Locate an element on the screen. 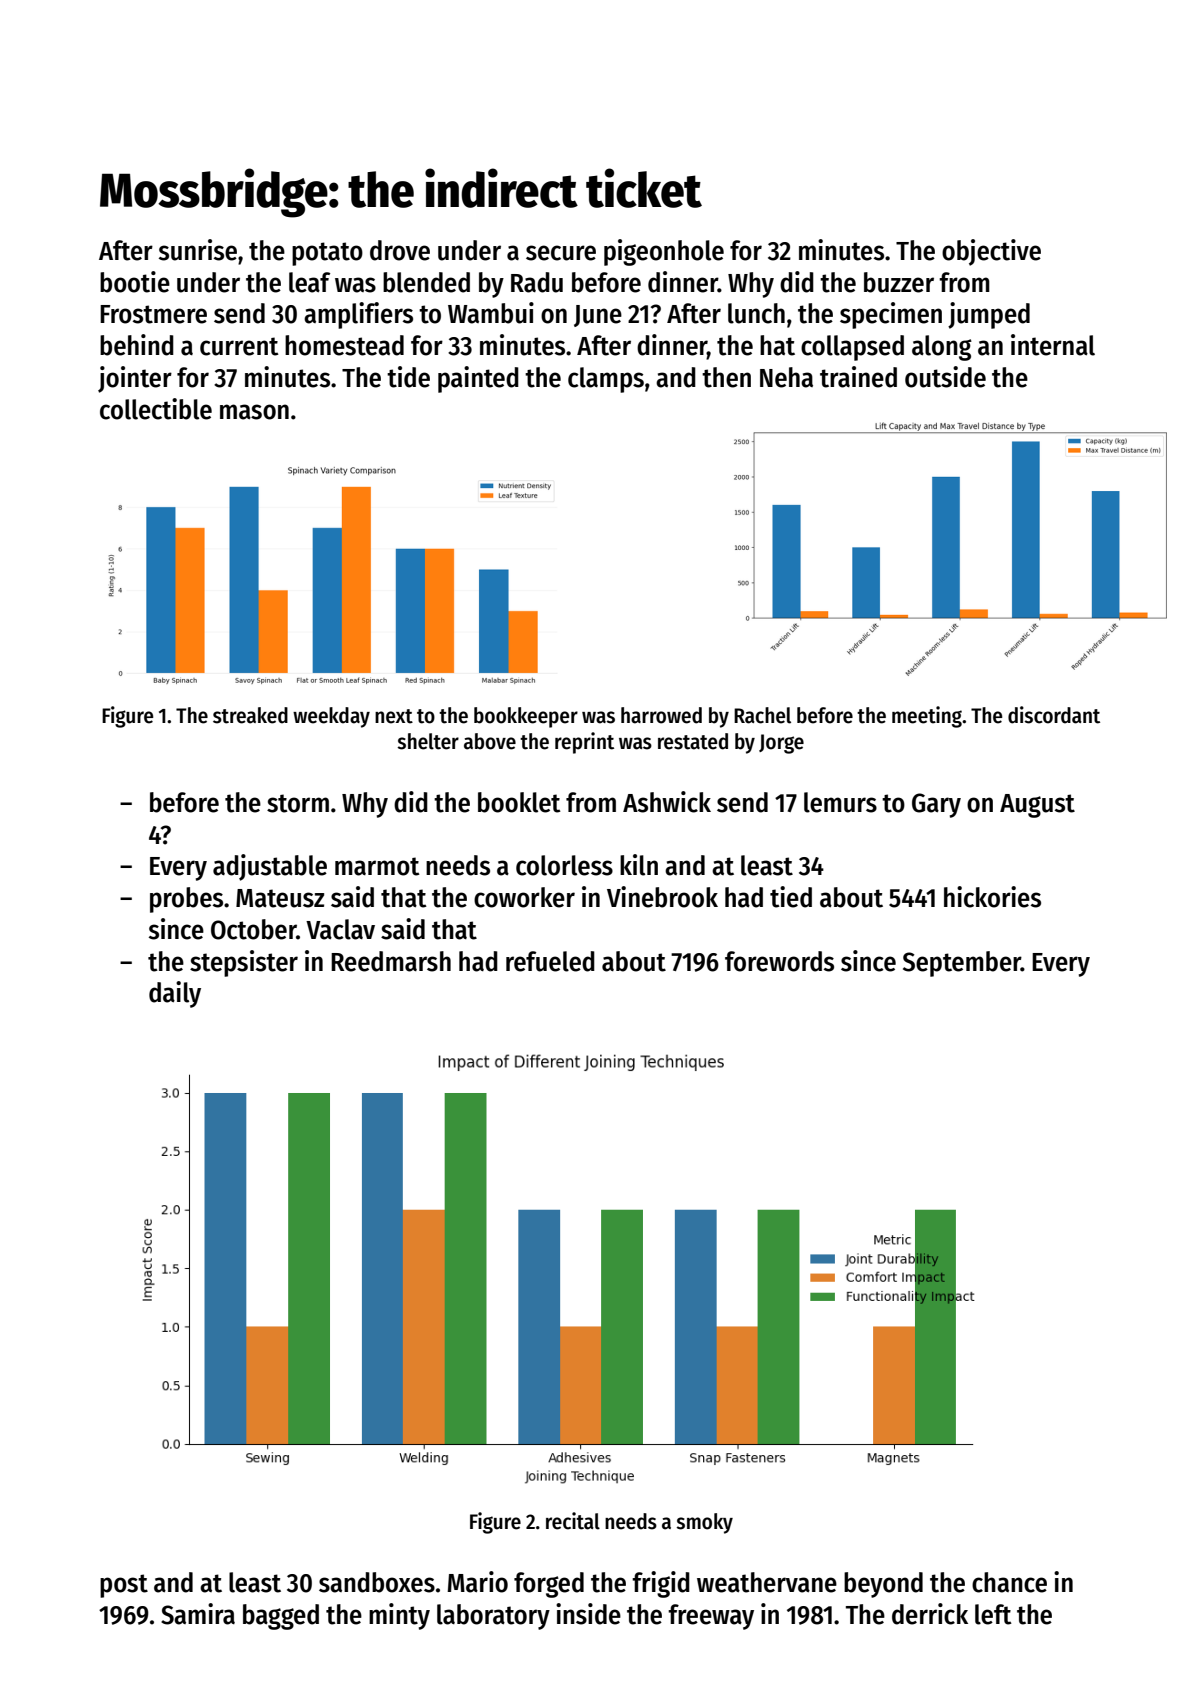 The height and width of the screenshot is (1700, 1202). clamps is located at coordinates (606, 380).
